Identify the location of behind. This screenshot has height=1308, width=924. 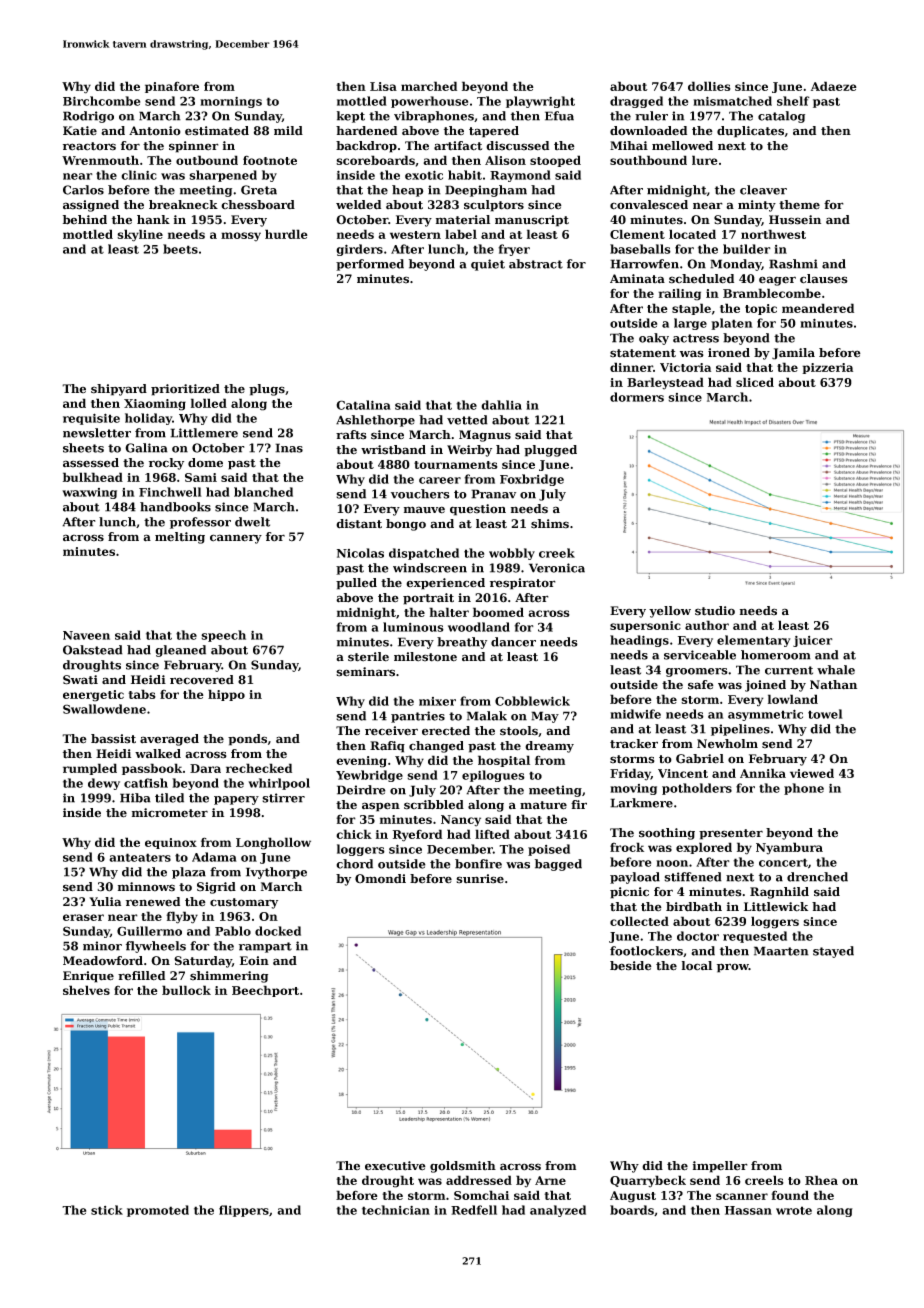
(85, 220).
